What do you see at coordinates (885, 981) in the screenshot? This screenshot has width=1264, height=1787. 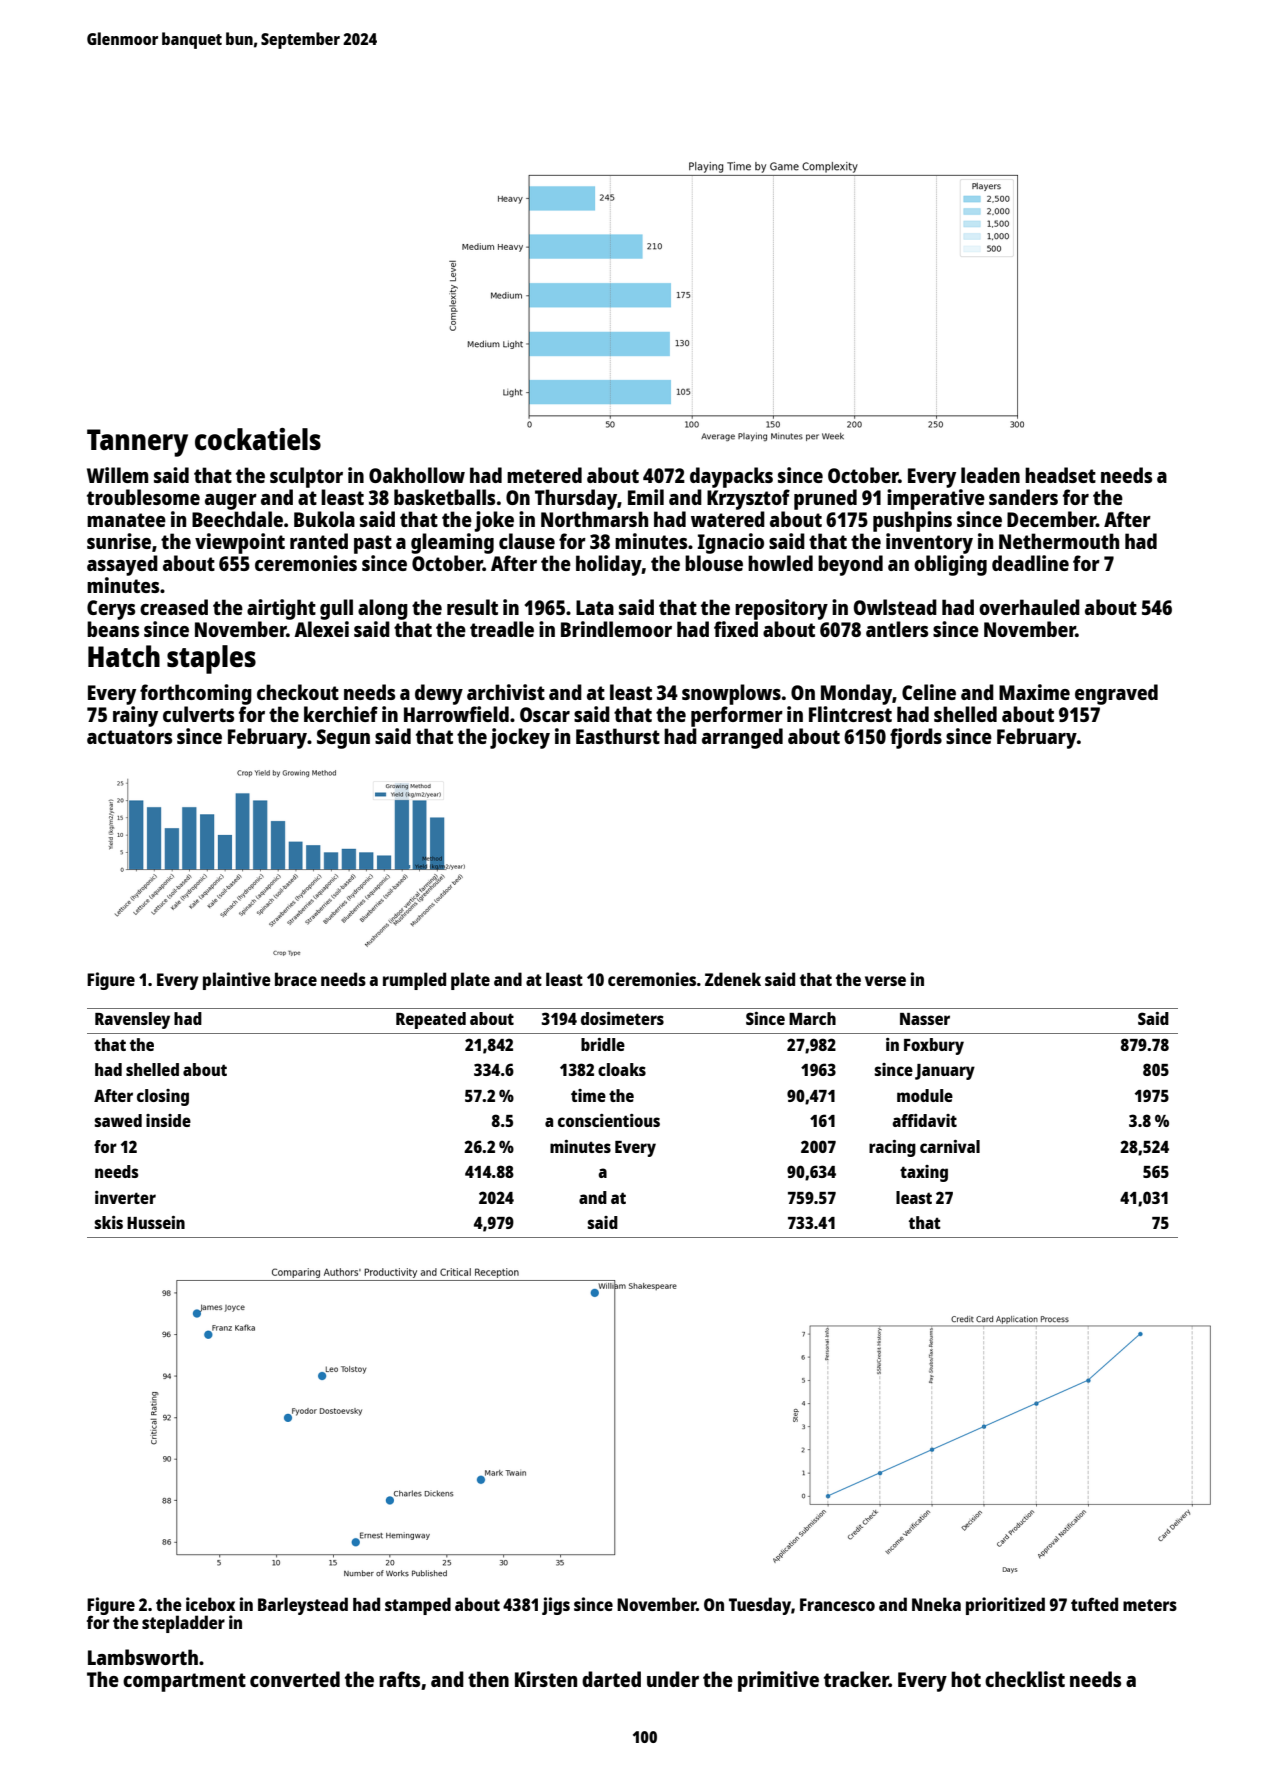 I see `verse` at bounding box center [885, 981].
